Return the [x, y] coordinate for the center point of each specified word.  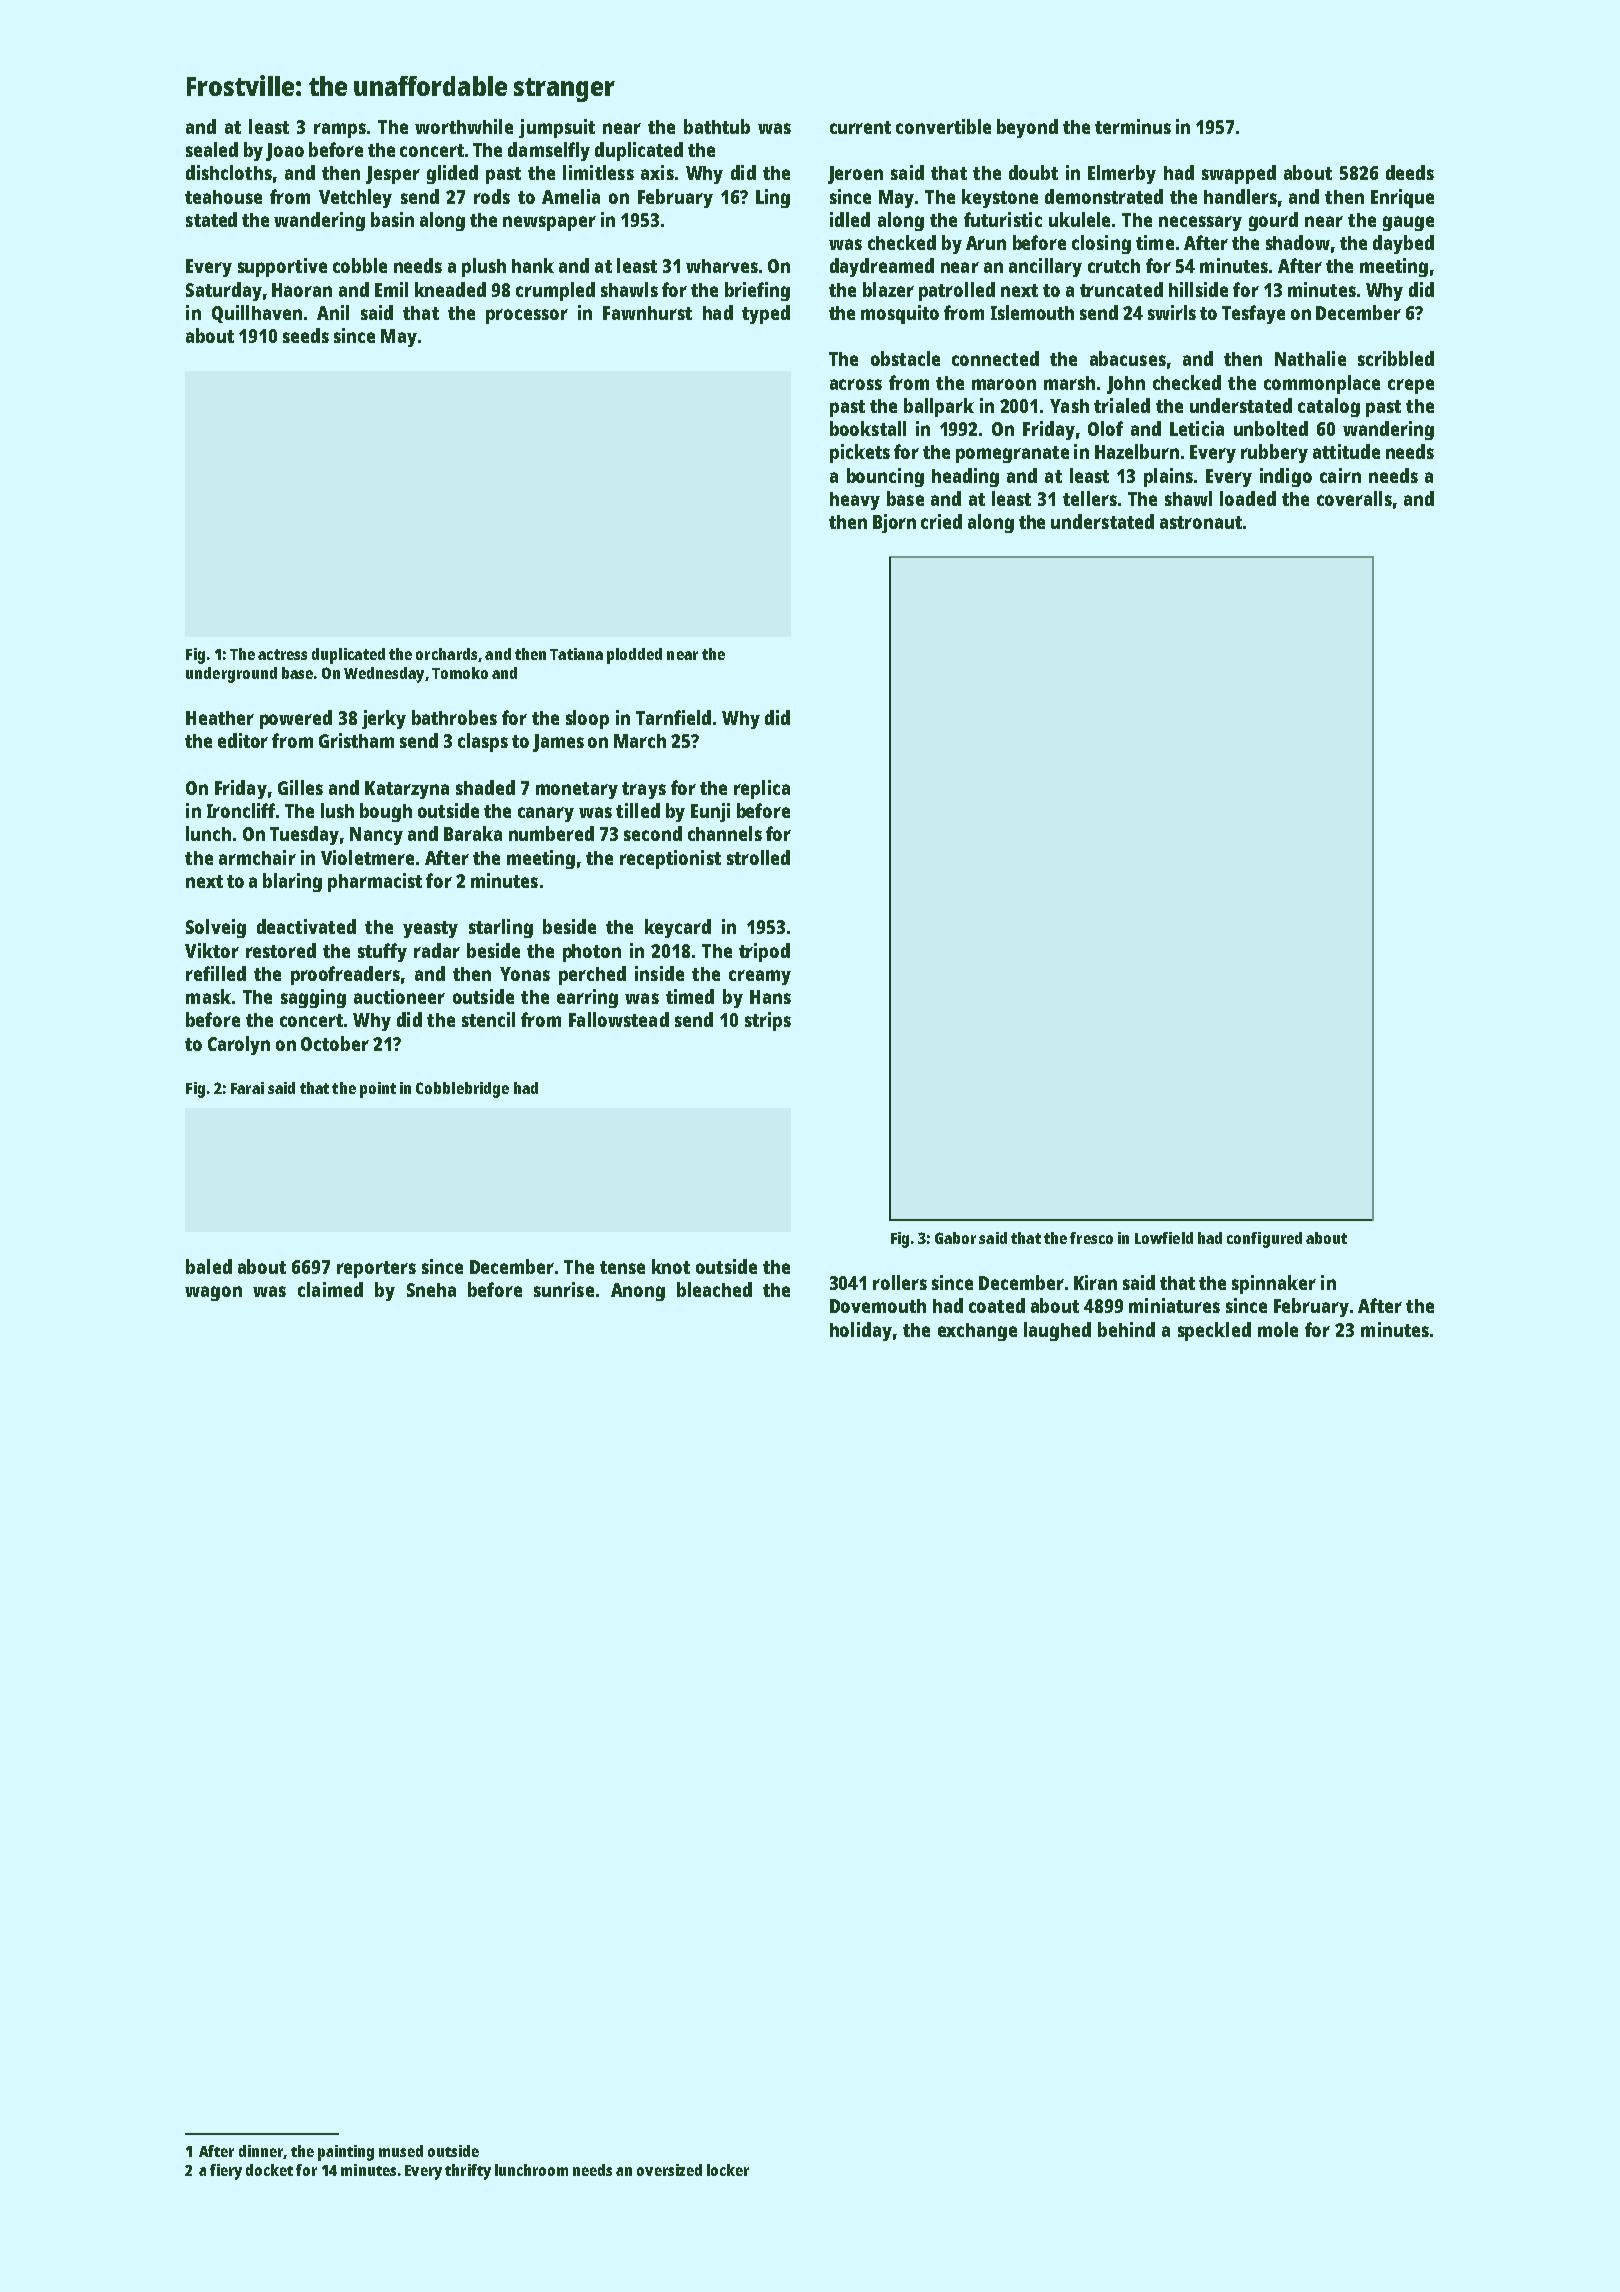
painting [346, 2153]
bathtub [717, 126]
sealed [212, 149]
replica [762, 789]
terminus [1133, 126]
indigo [1286, 477]
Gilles [300, 787]
